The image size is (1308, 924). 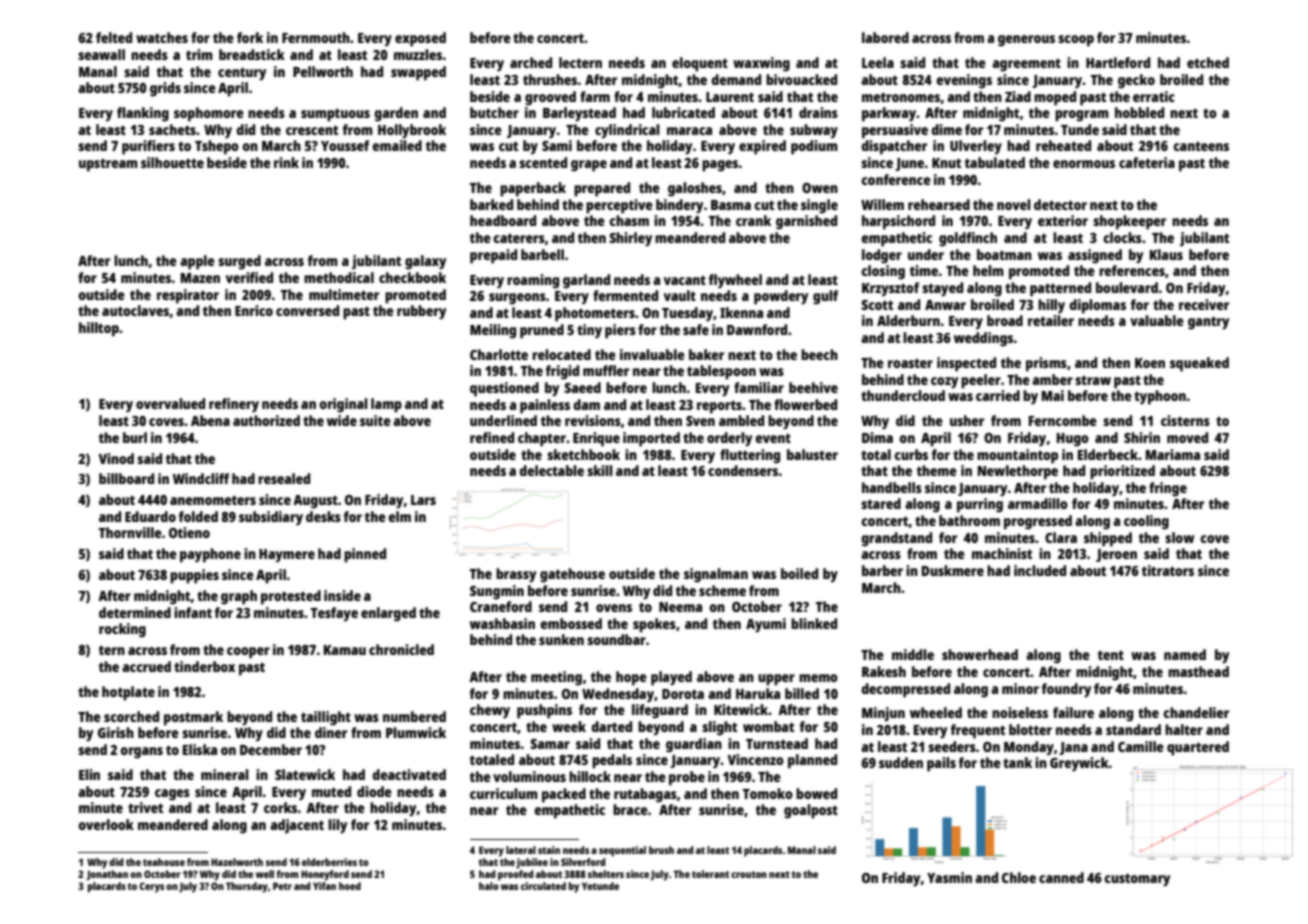 I want to click on Kitewick, so click(x=741, y=709).
